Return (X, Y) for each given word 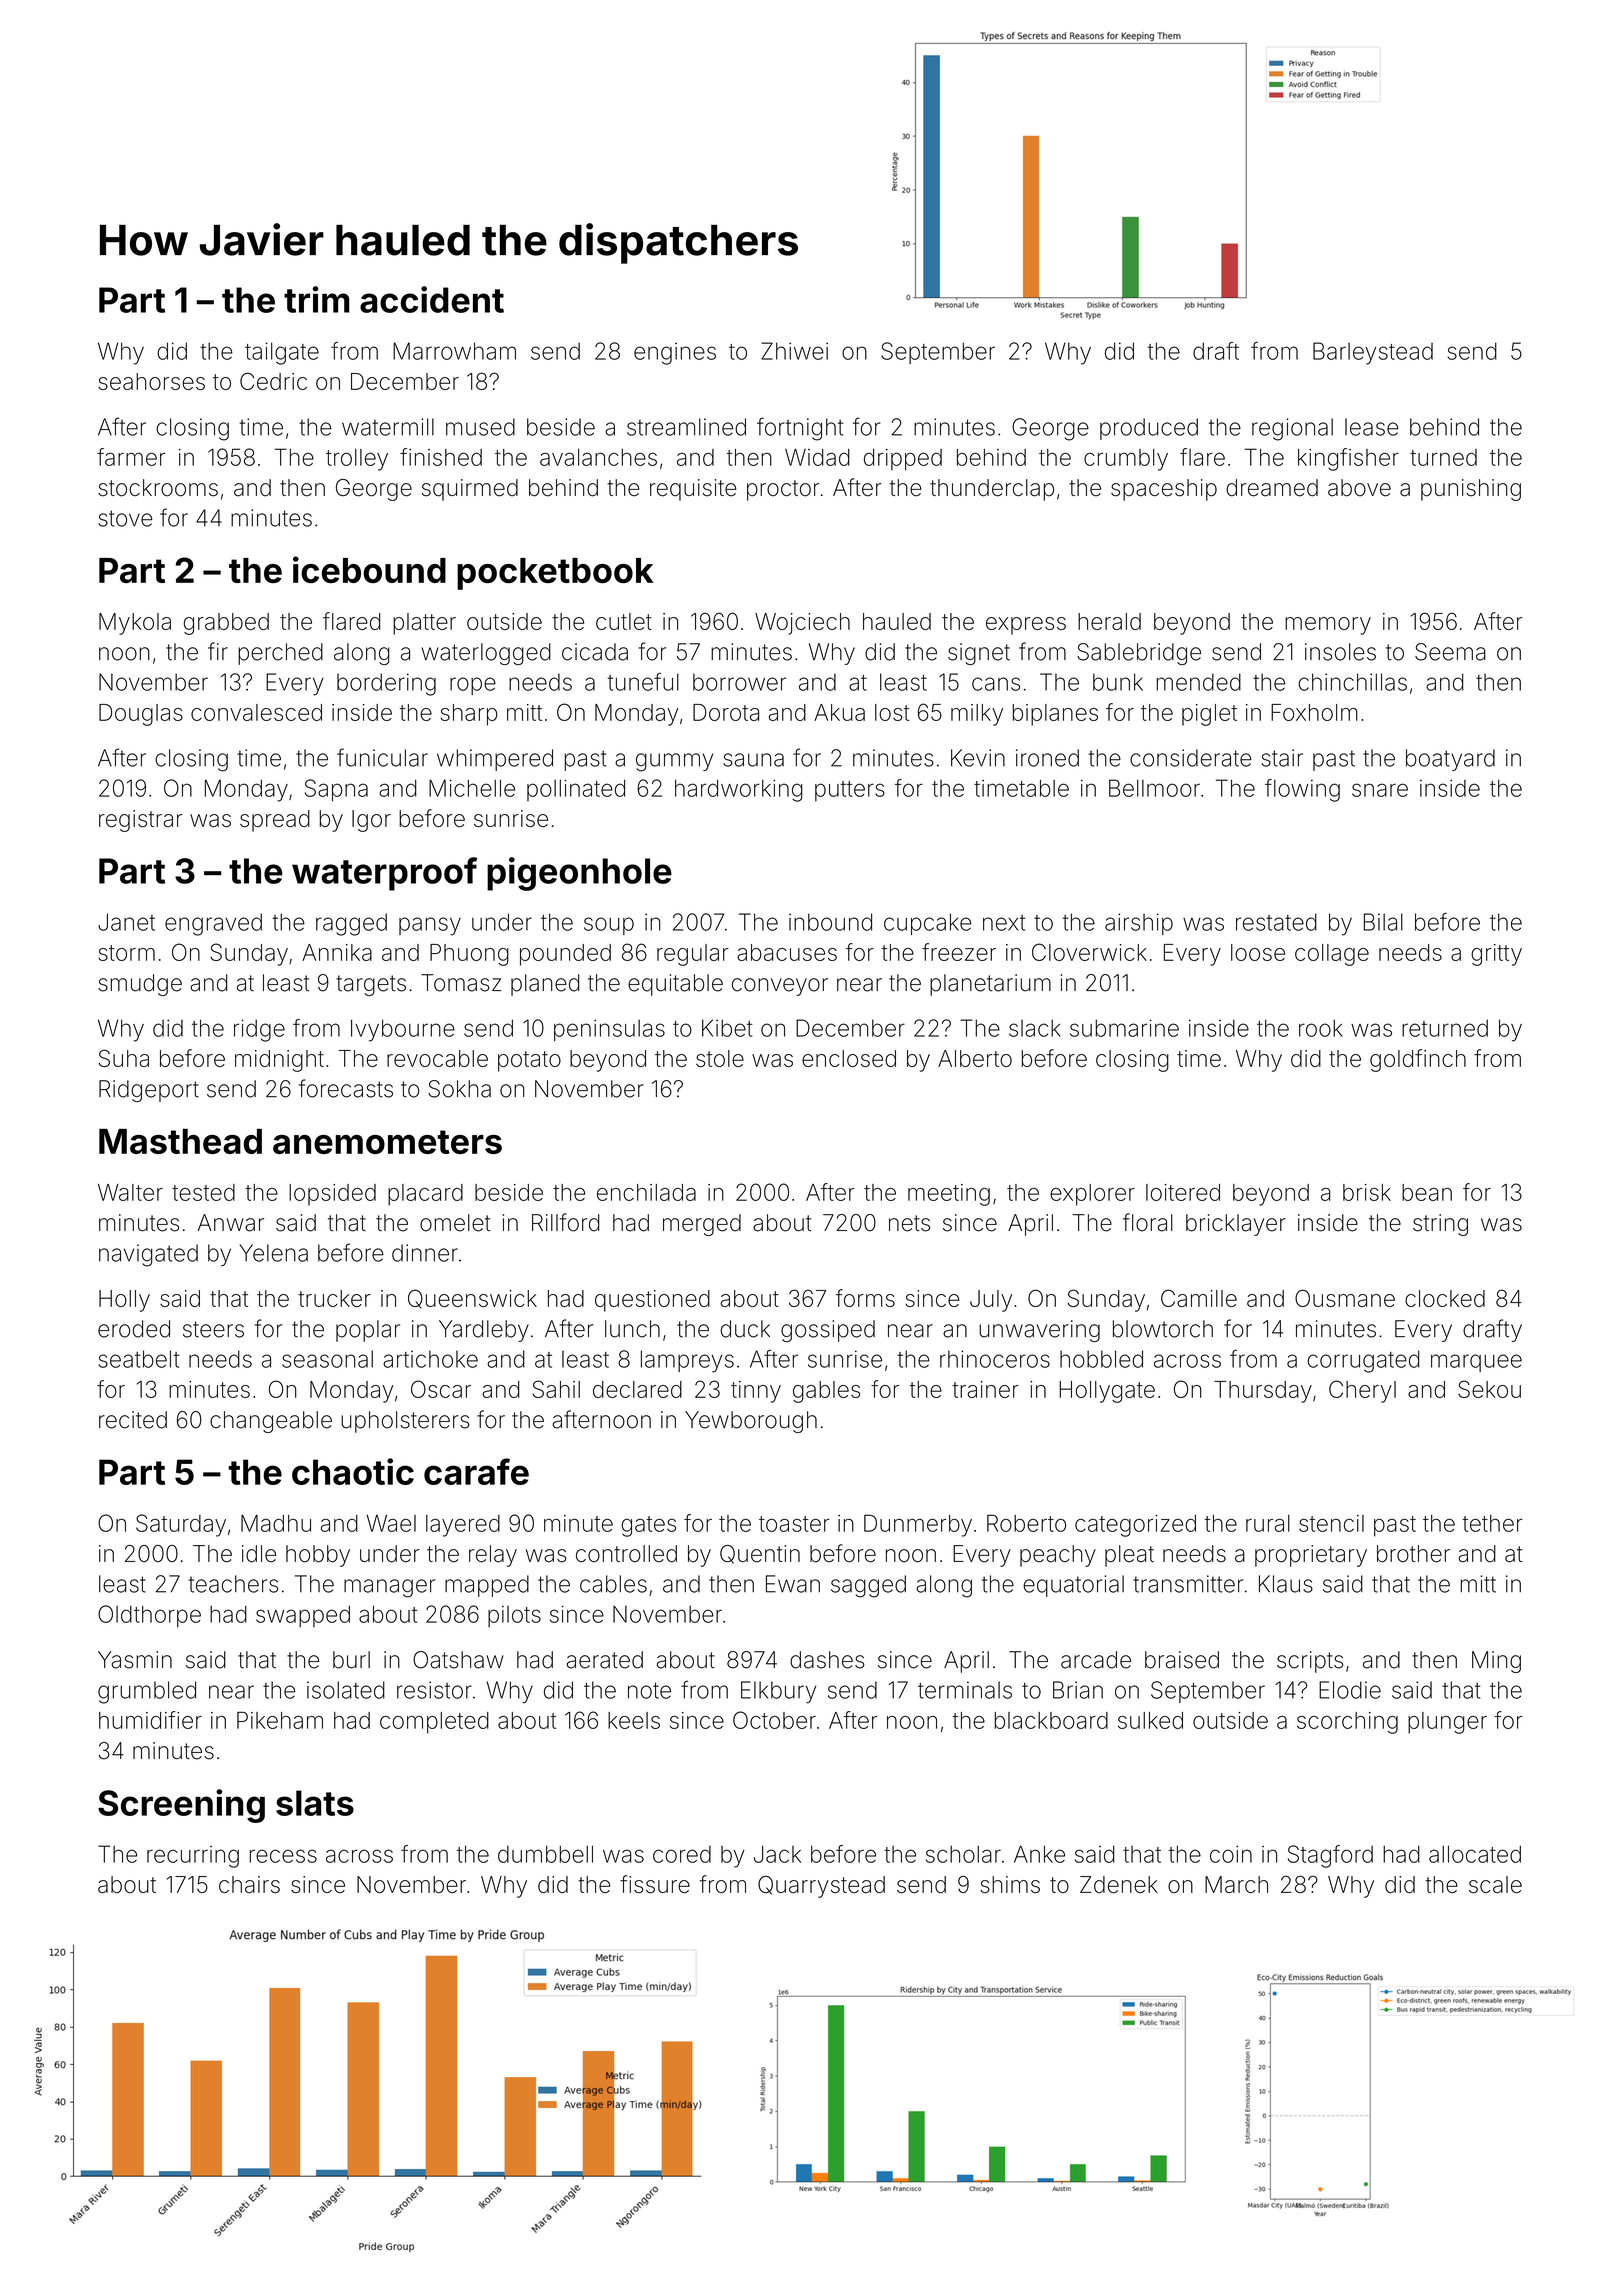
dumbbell (545, 1854)
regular (693, 955)
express (1026, 626)
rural (1268, 1523)
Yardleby (484, 1331)
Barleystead (1373, 353)
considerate (1190, 758)
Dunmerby (918, 1525)
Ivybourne (403, 1030)
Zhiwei (794, 351)
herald (1109, 621)
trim (317, 299)
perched (280, 654)
